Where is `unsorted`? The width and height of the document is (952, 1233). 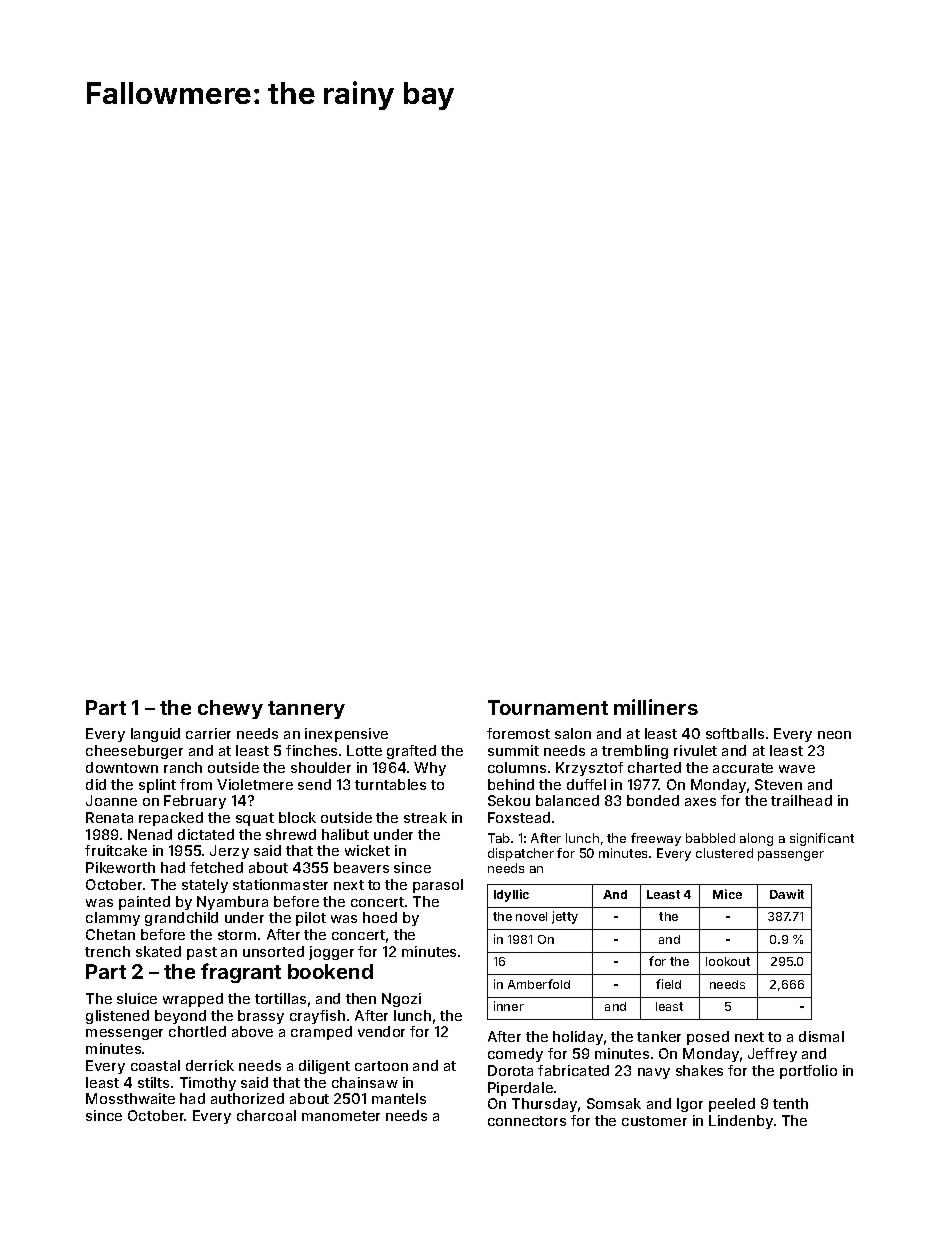 unsorted is located at coordinates (273, 951).
